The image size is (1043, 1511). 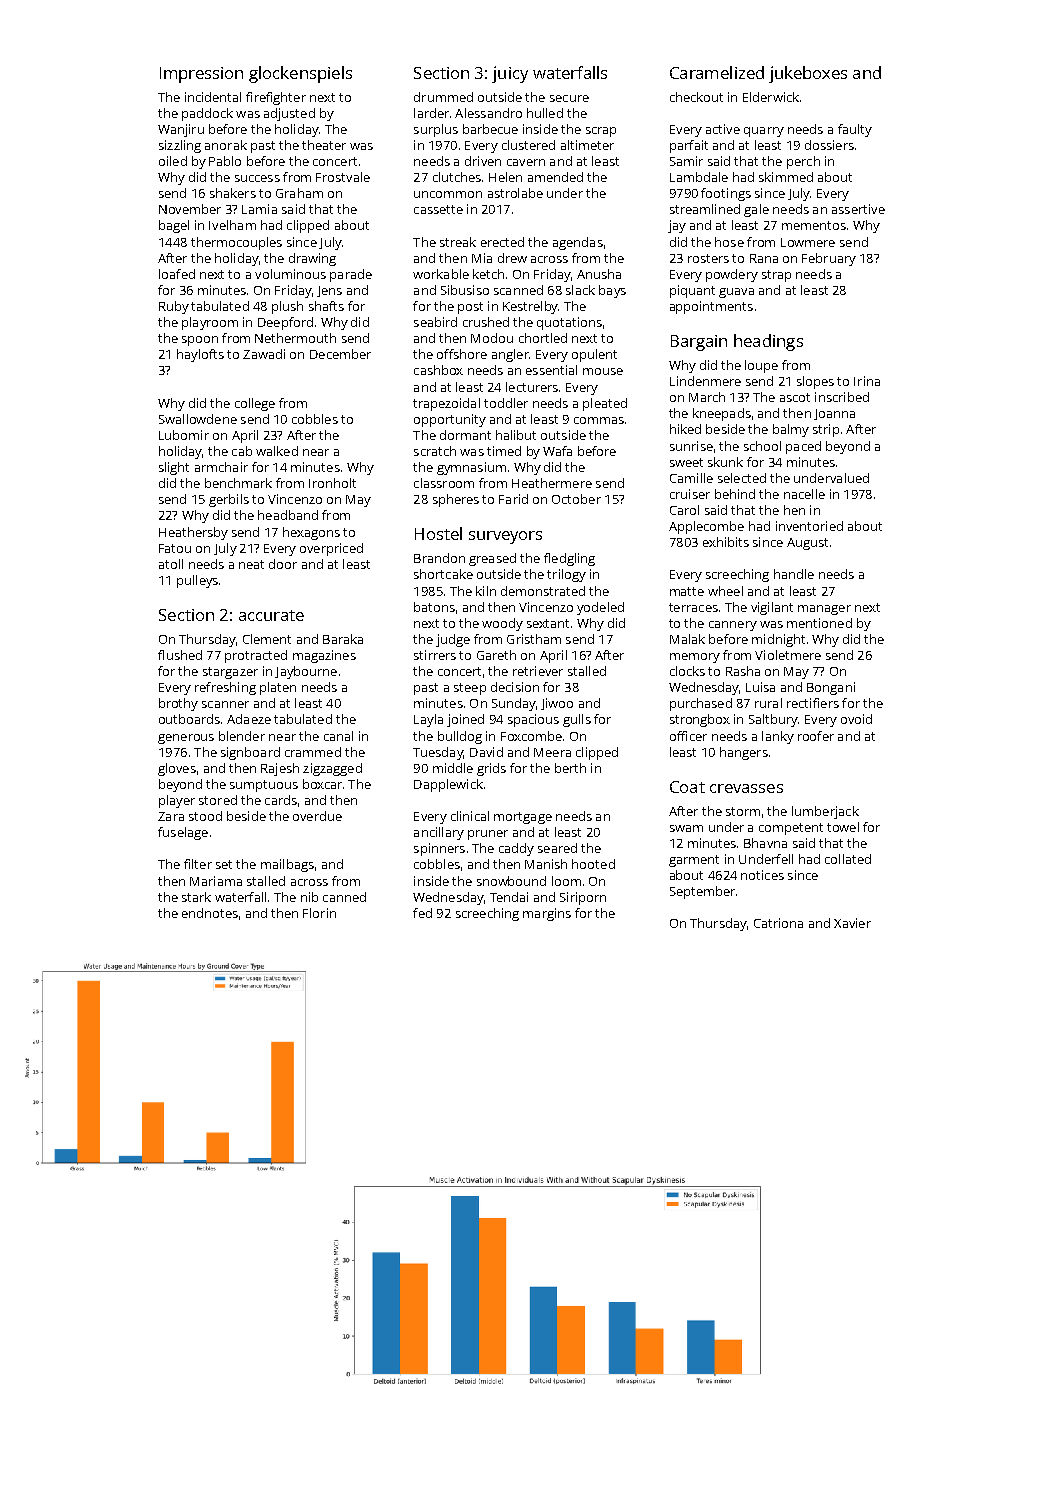 What do you see at coordinates (210, 913) in the screenshot?
I see `endnotes` at bounding box center [210, 913].
